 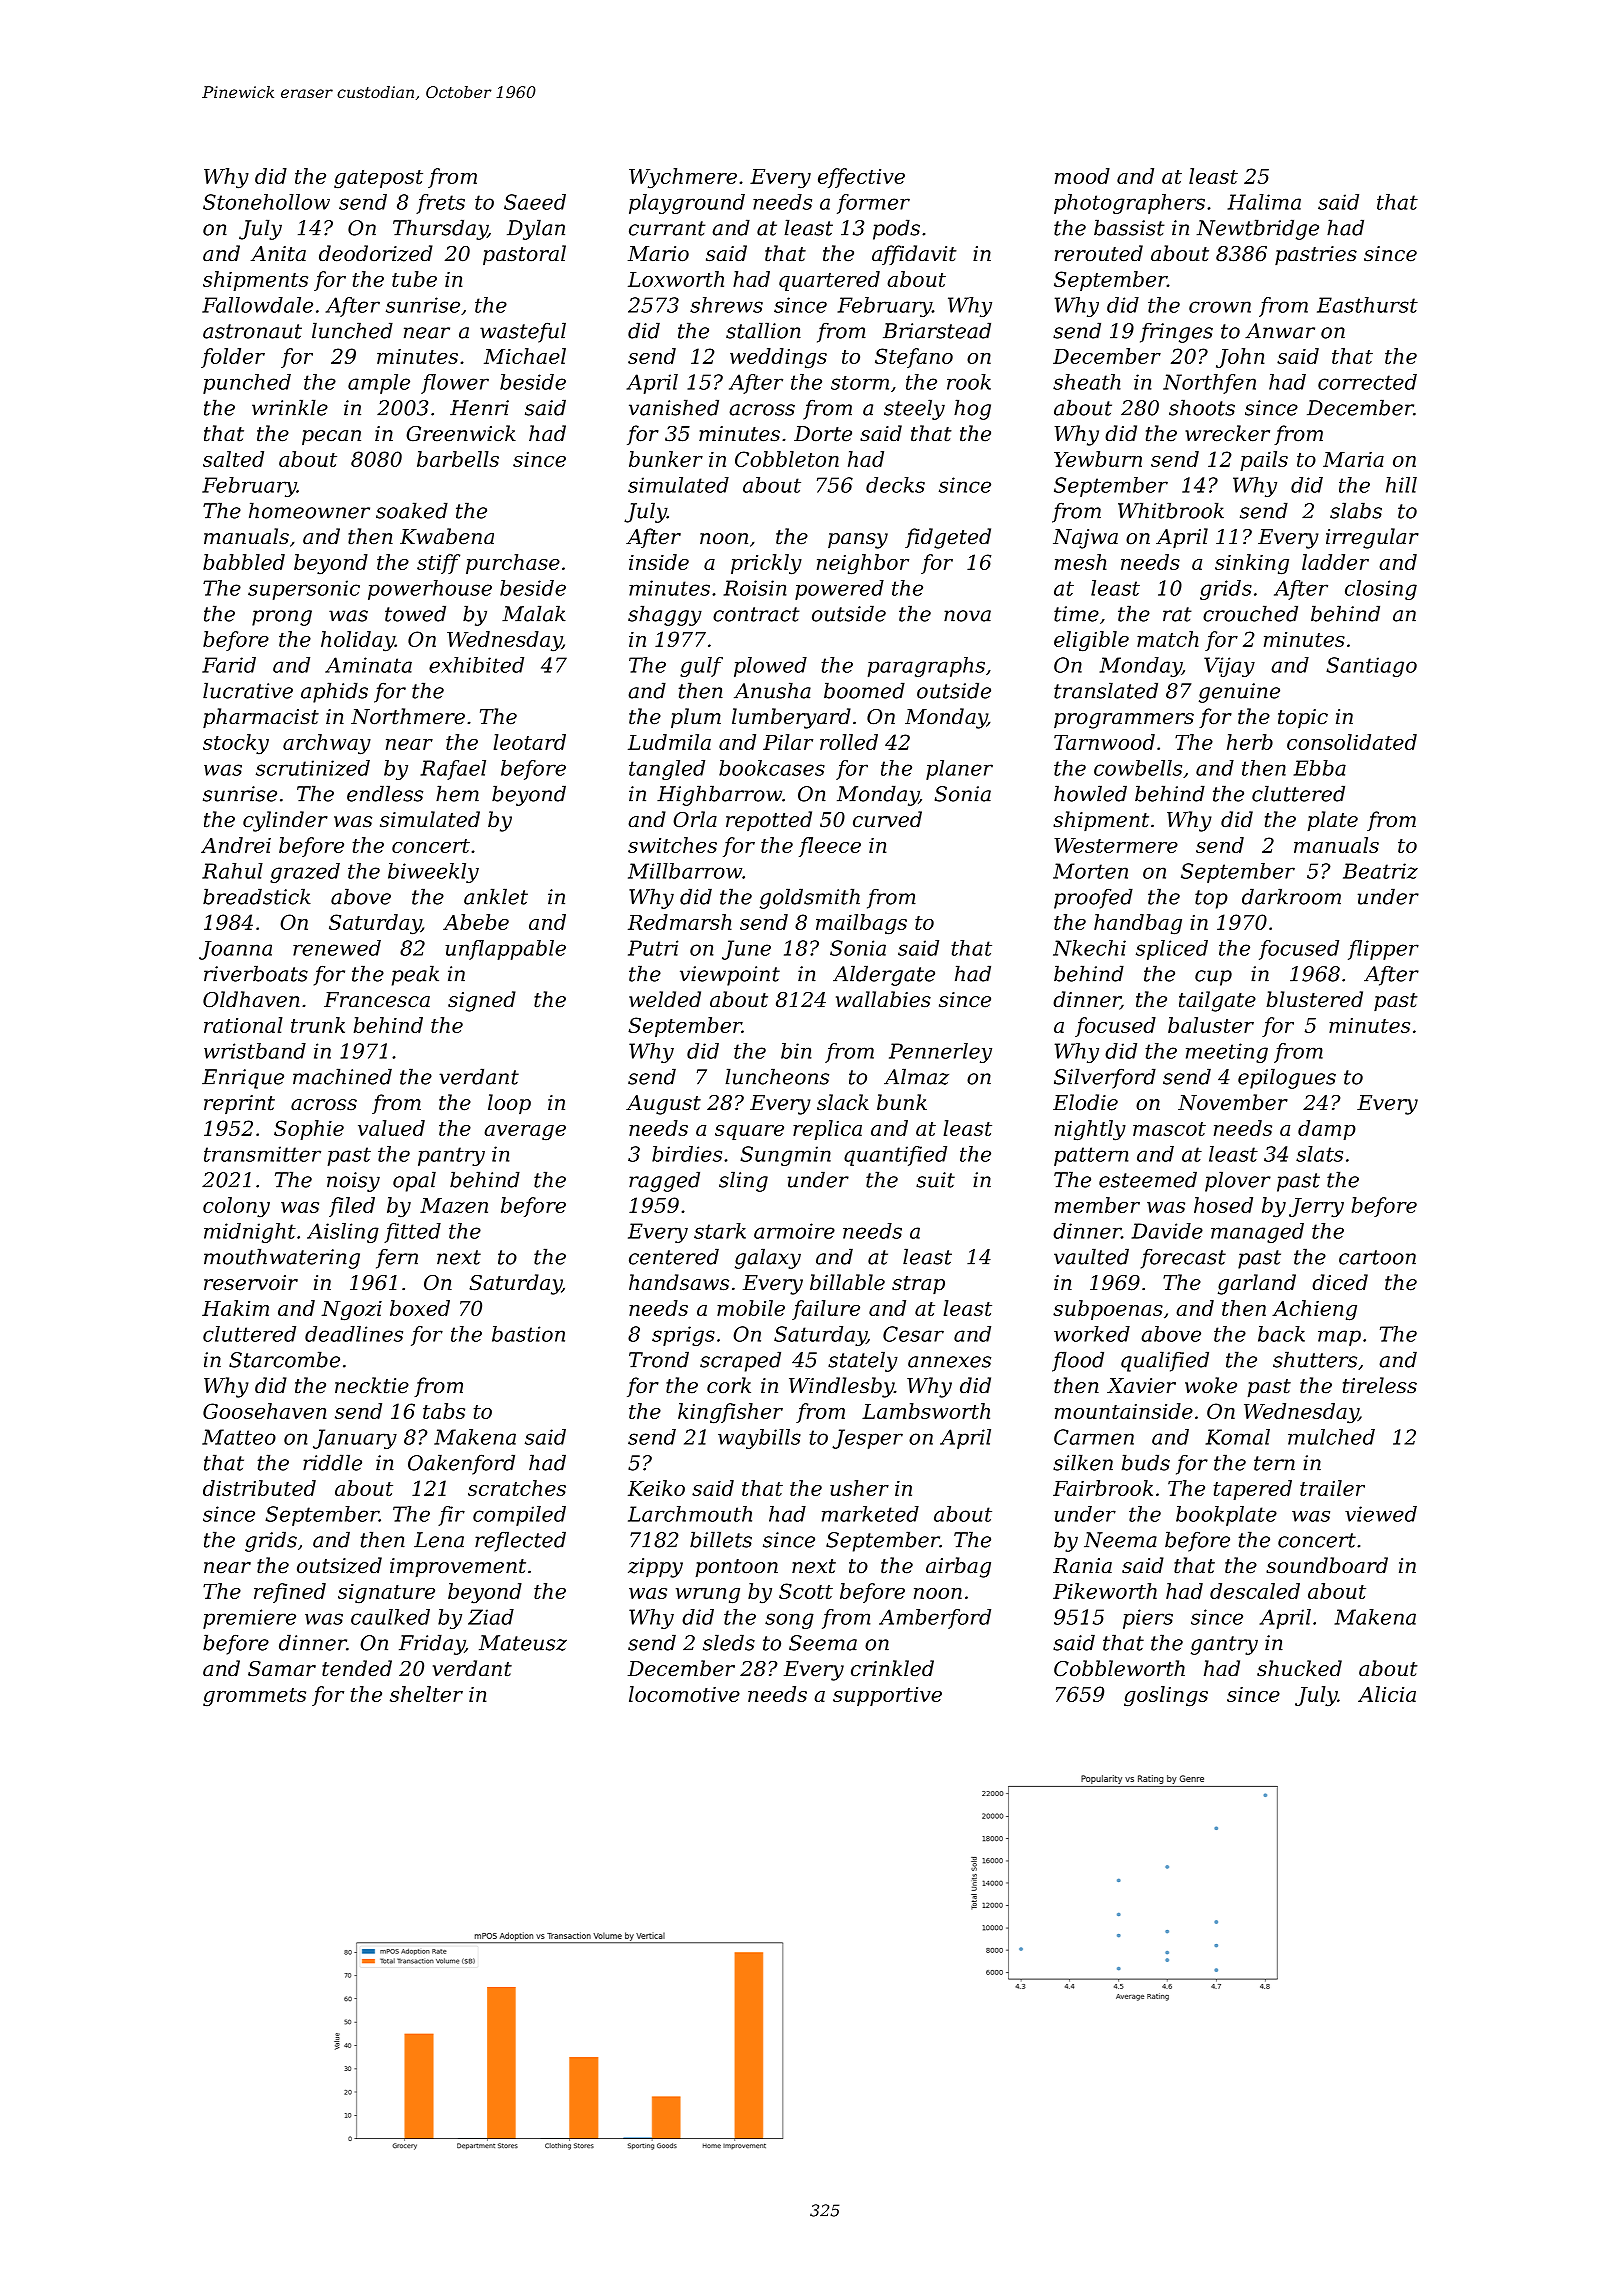 What do you see at coordinates (414, 279) in the image?
I see `tube` at bounding box center [414, 279].
